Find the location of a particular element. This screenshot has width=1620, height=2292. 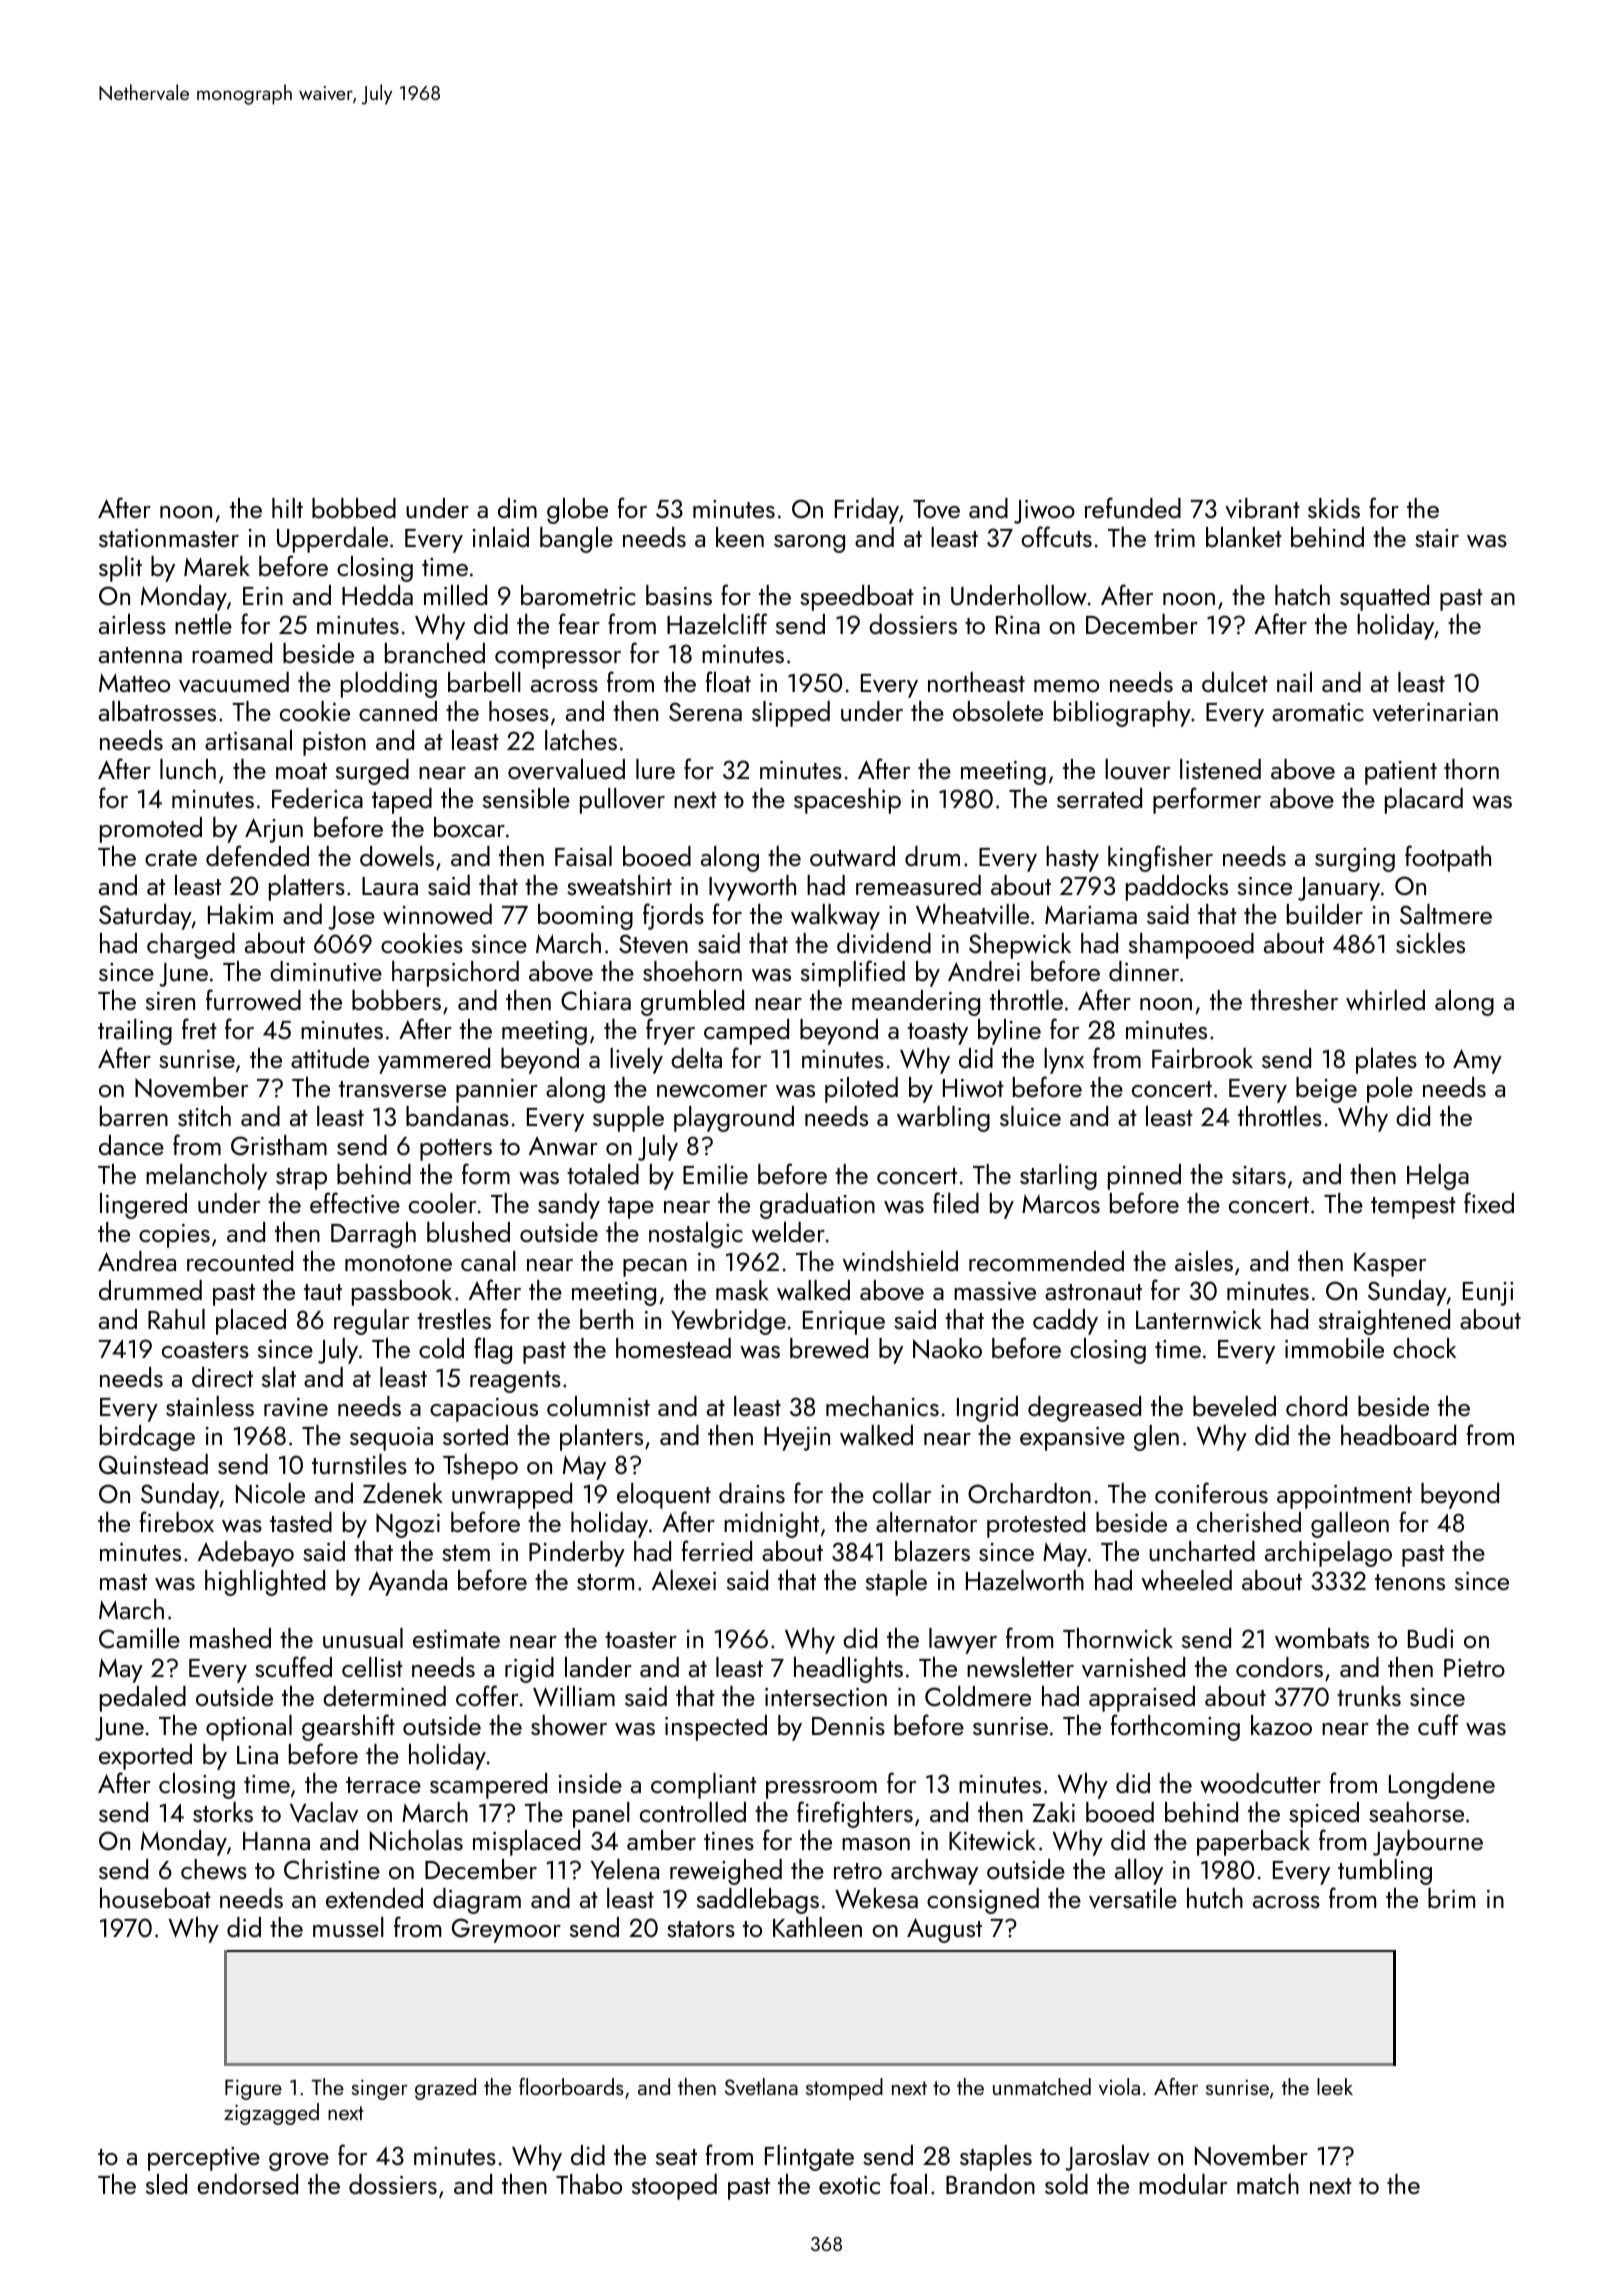

Tove is located at coordinates (936, 509).
